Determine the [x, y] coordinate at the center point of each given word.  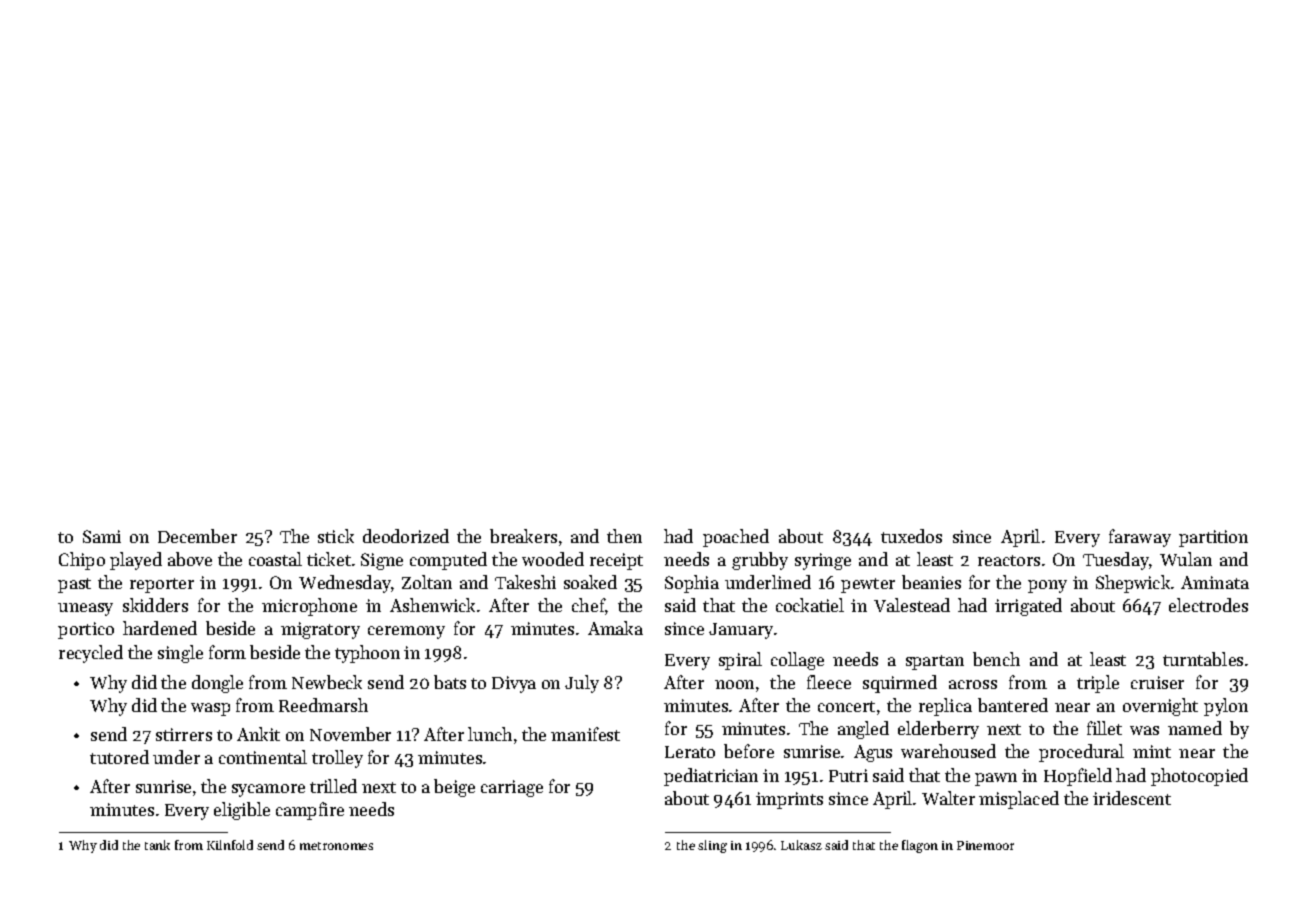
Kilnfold [230, 845]
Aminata [1215, 582]
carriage [512, 788]
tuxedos [911, 536]
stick [336, 536]
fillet [1104, 728]
